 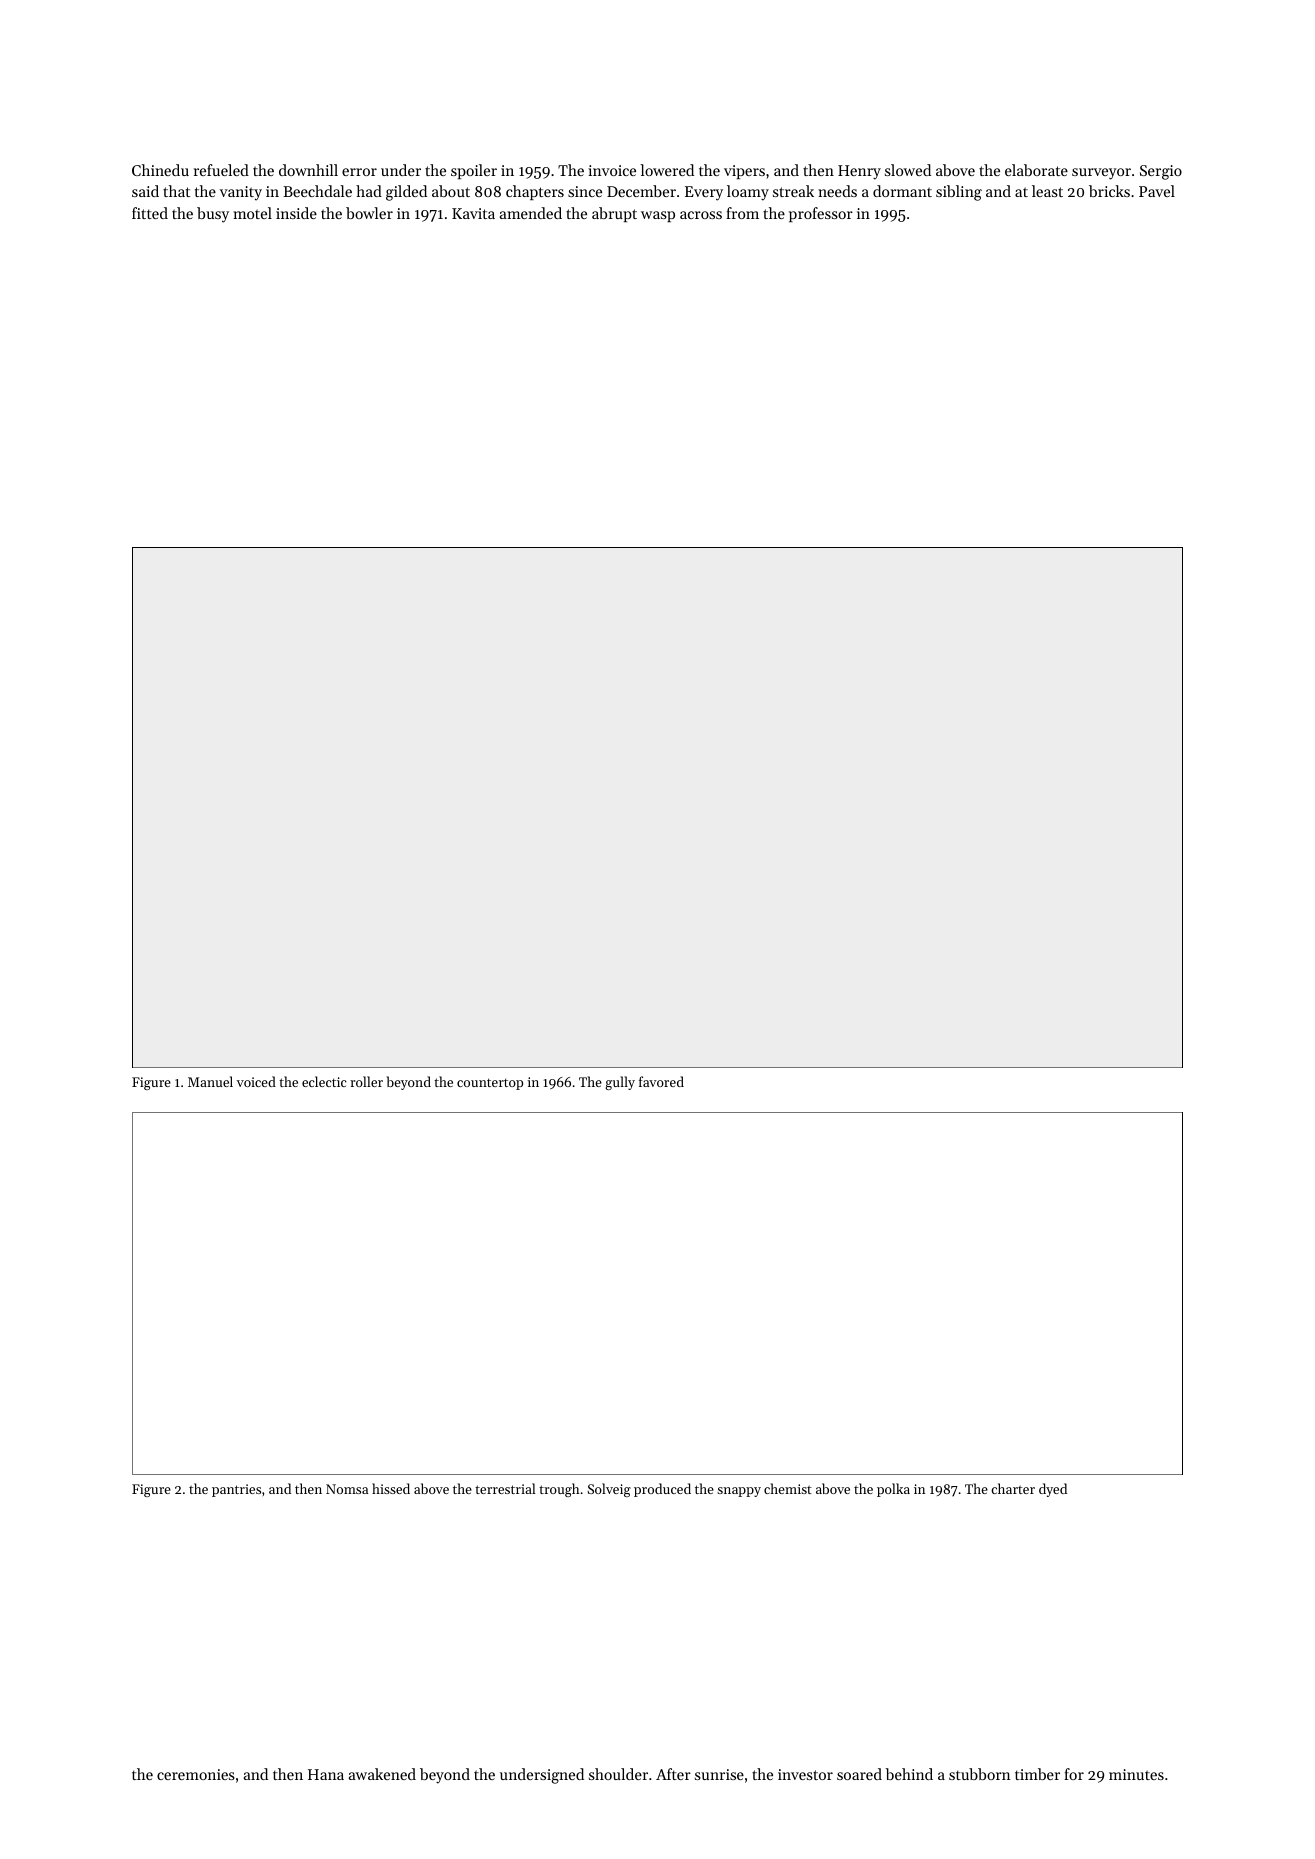 I want to click on terrestrial, so click(x=505, y=1488).
